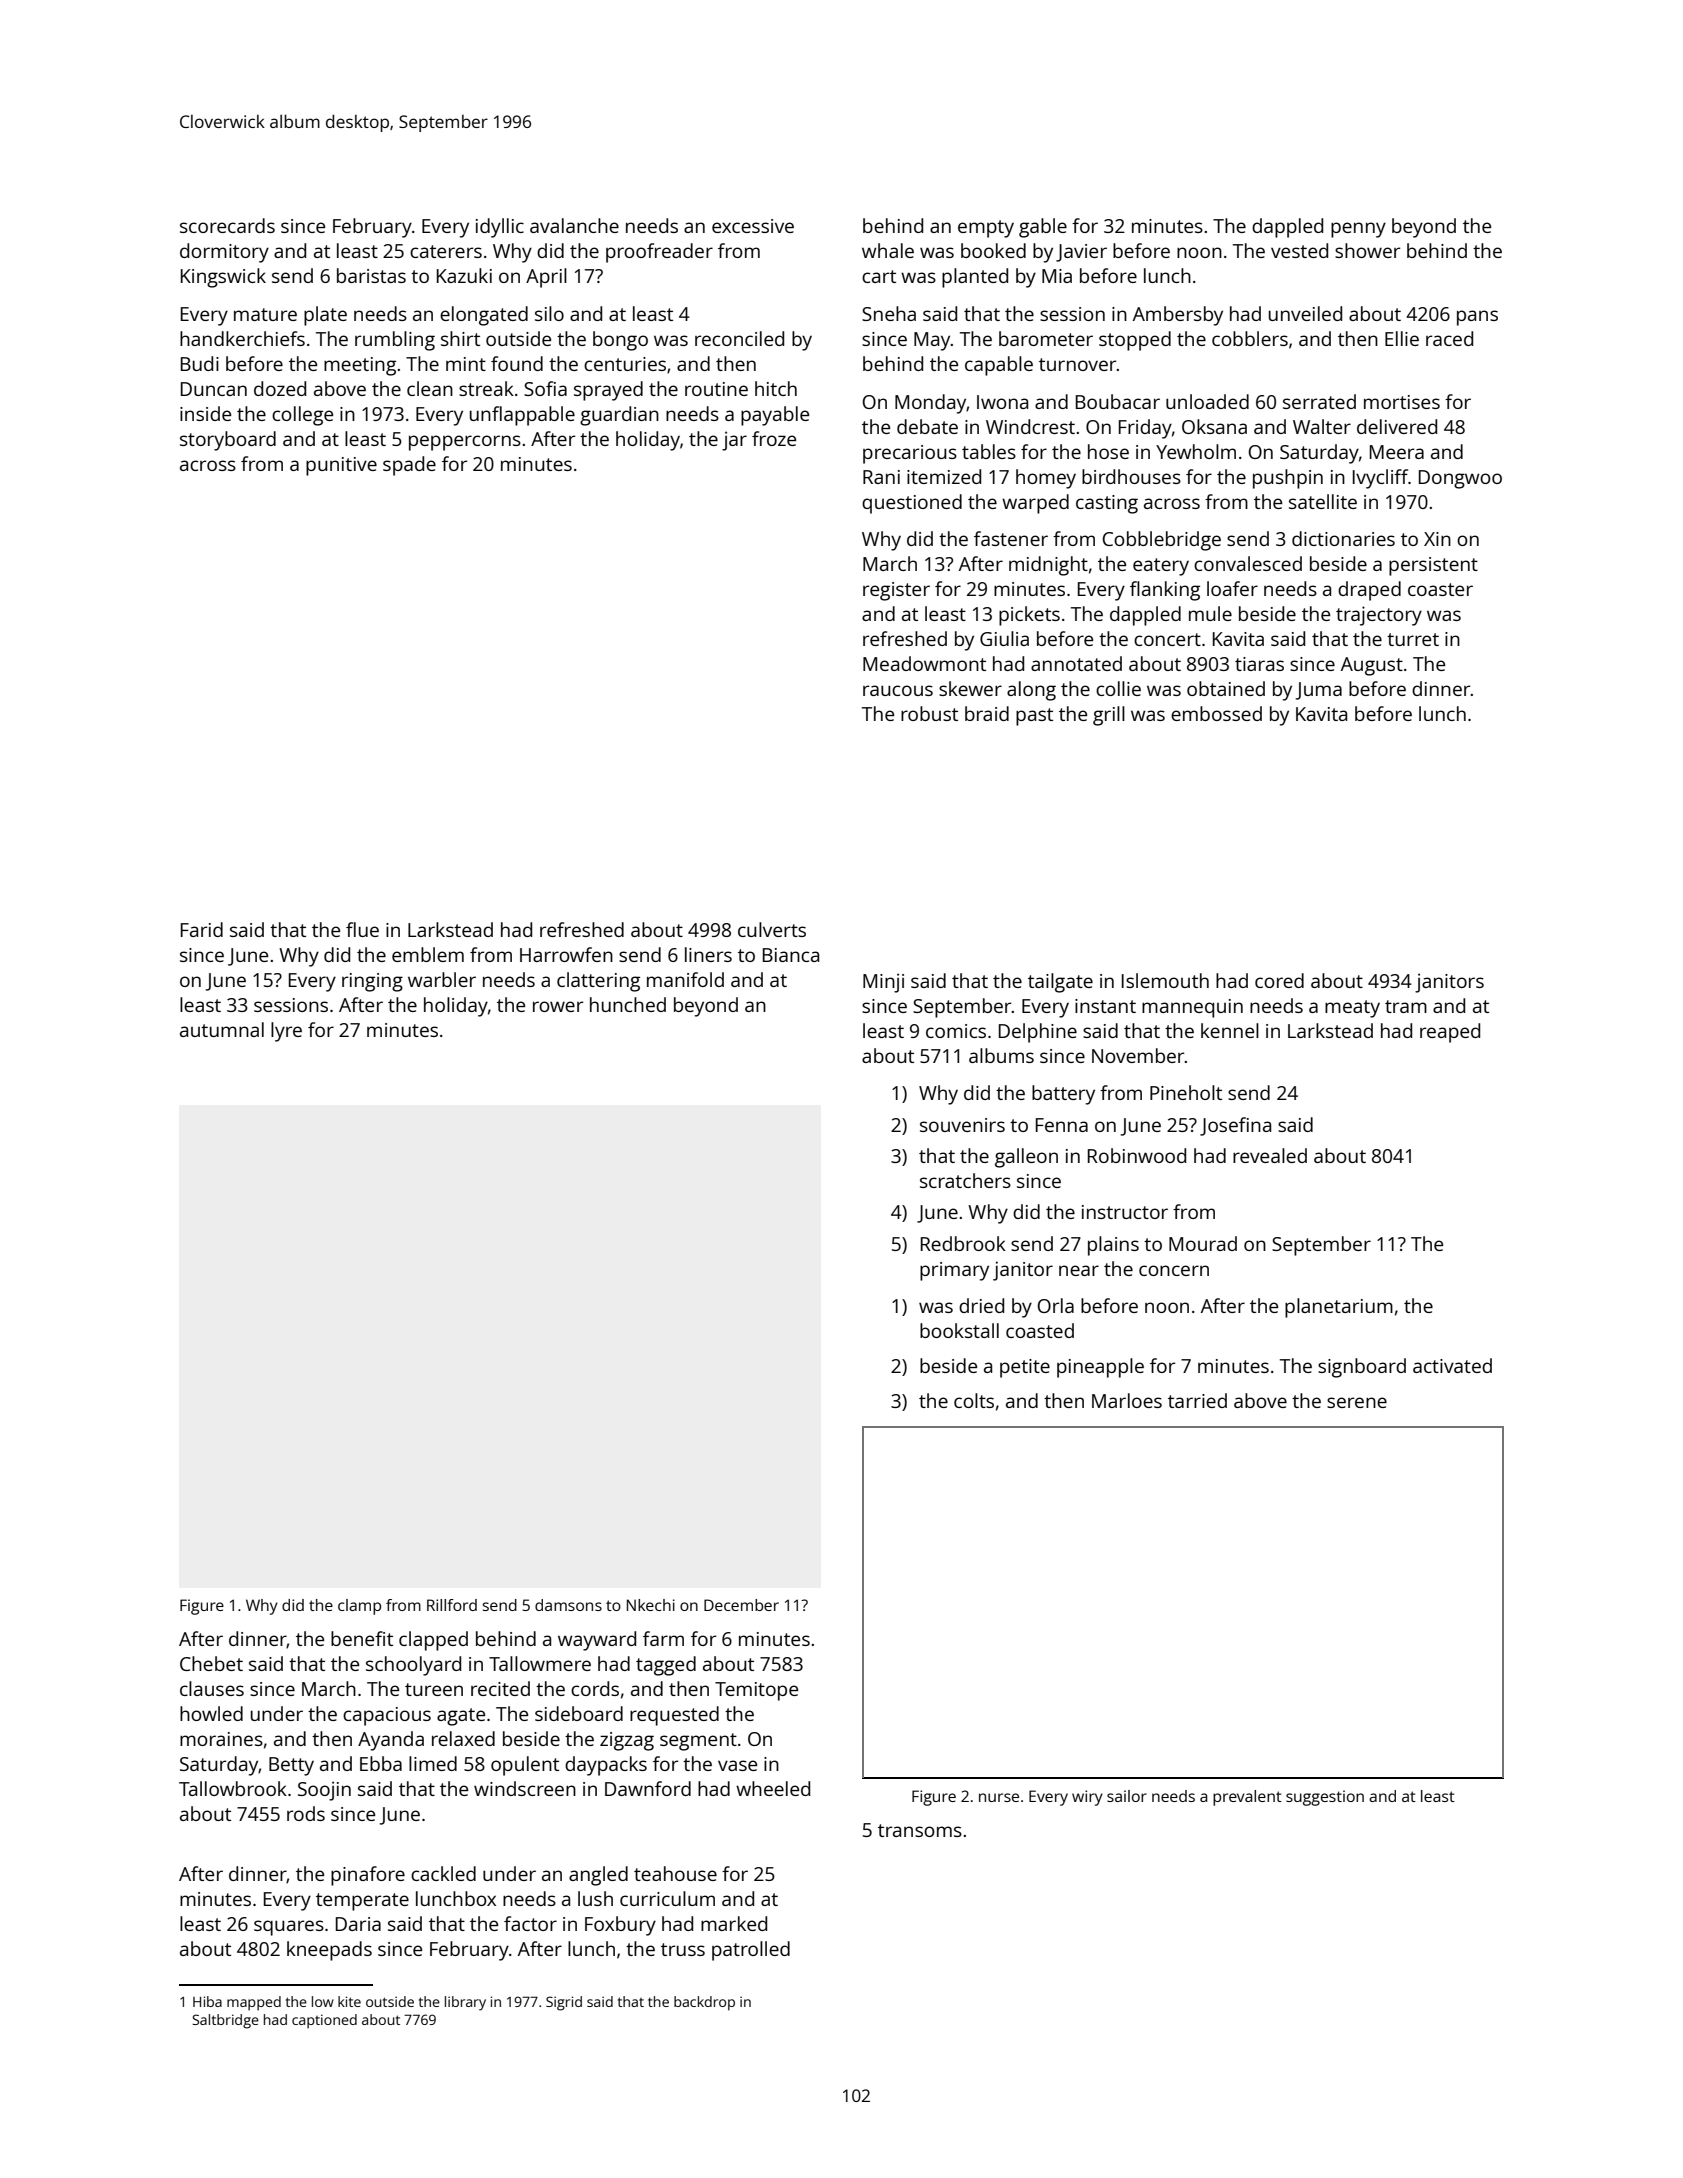 The image size is (1683, 2178). What do you see at coordinates (993, 250) in the screenshot?
I see `booked` at bounding box center [993, 250].
